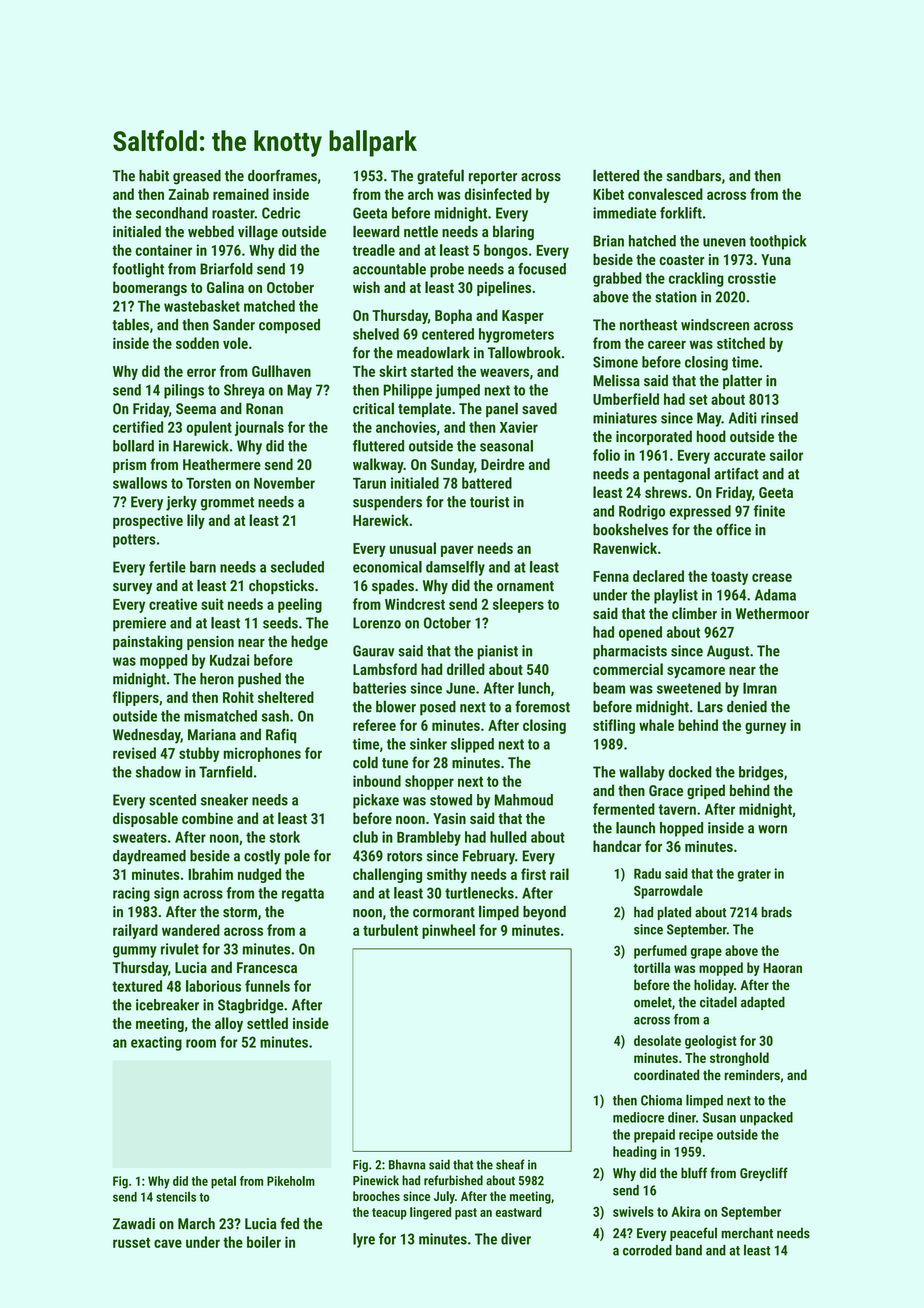  What do you see at coordinates (201, 1043) in the screenshot?
I see `room` at bounding box center [201, 1043].
